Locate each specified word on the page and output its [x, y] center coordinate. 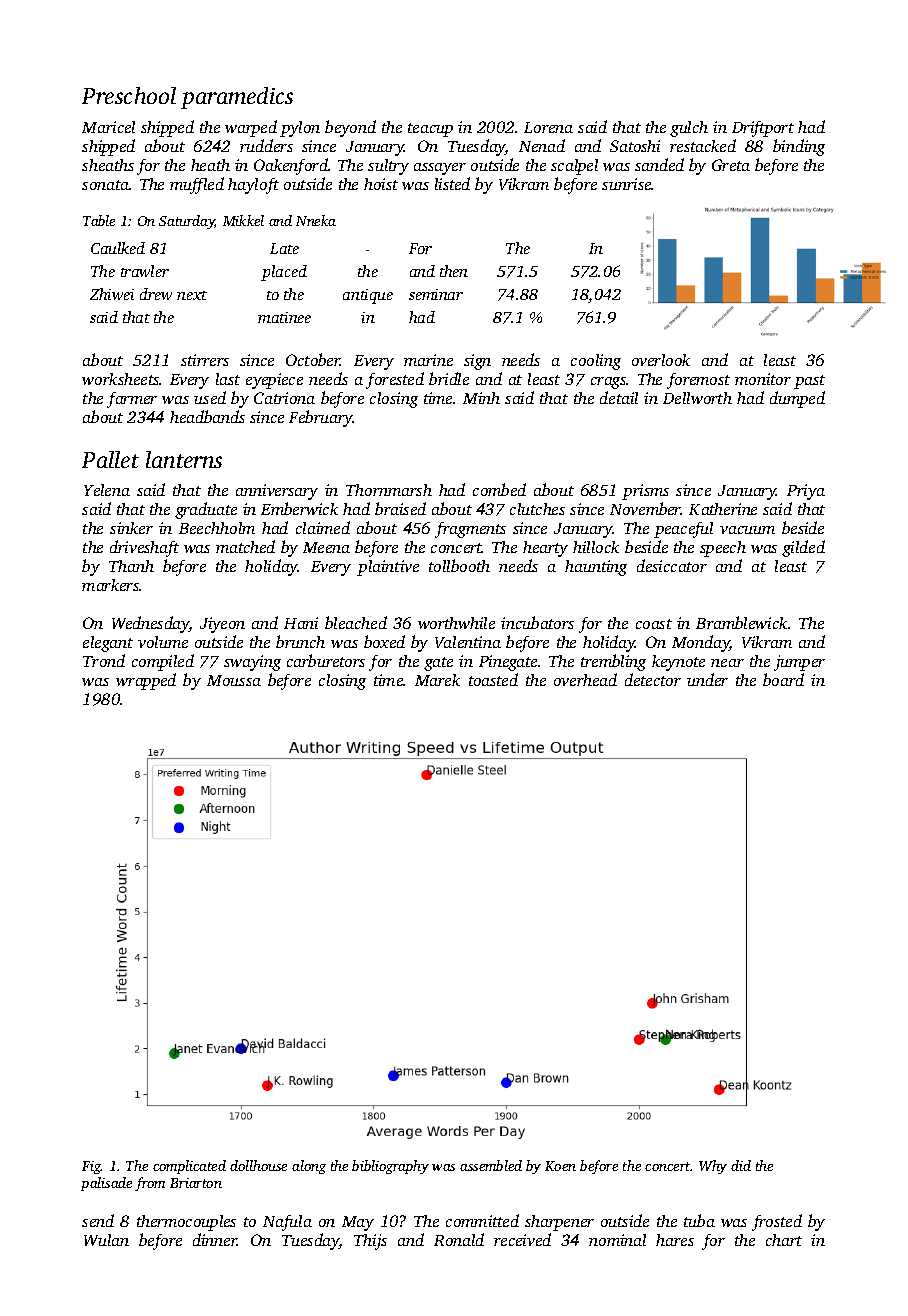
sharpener [559, 1223]
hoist [381, 184]
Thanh [131, 566]
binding [799, 147]
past [809, 382]
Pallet [110, 459]
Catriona [284, 398]
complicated [189, 1167]
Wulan [106, 1240]
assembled [491, 1165]
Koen [560, 1166]
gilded [803, 548]
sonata [106, 185]
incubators [537, 622]
